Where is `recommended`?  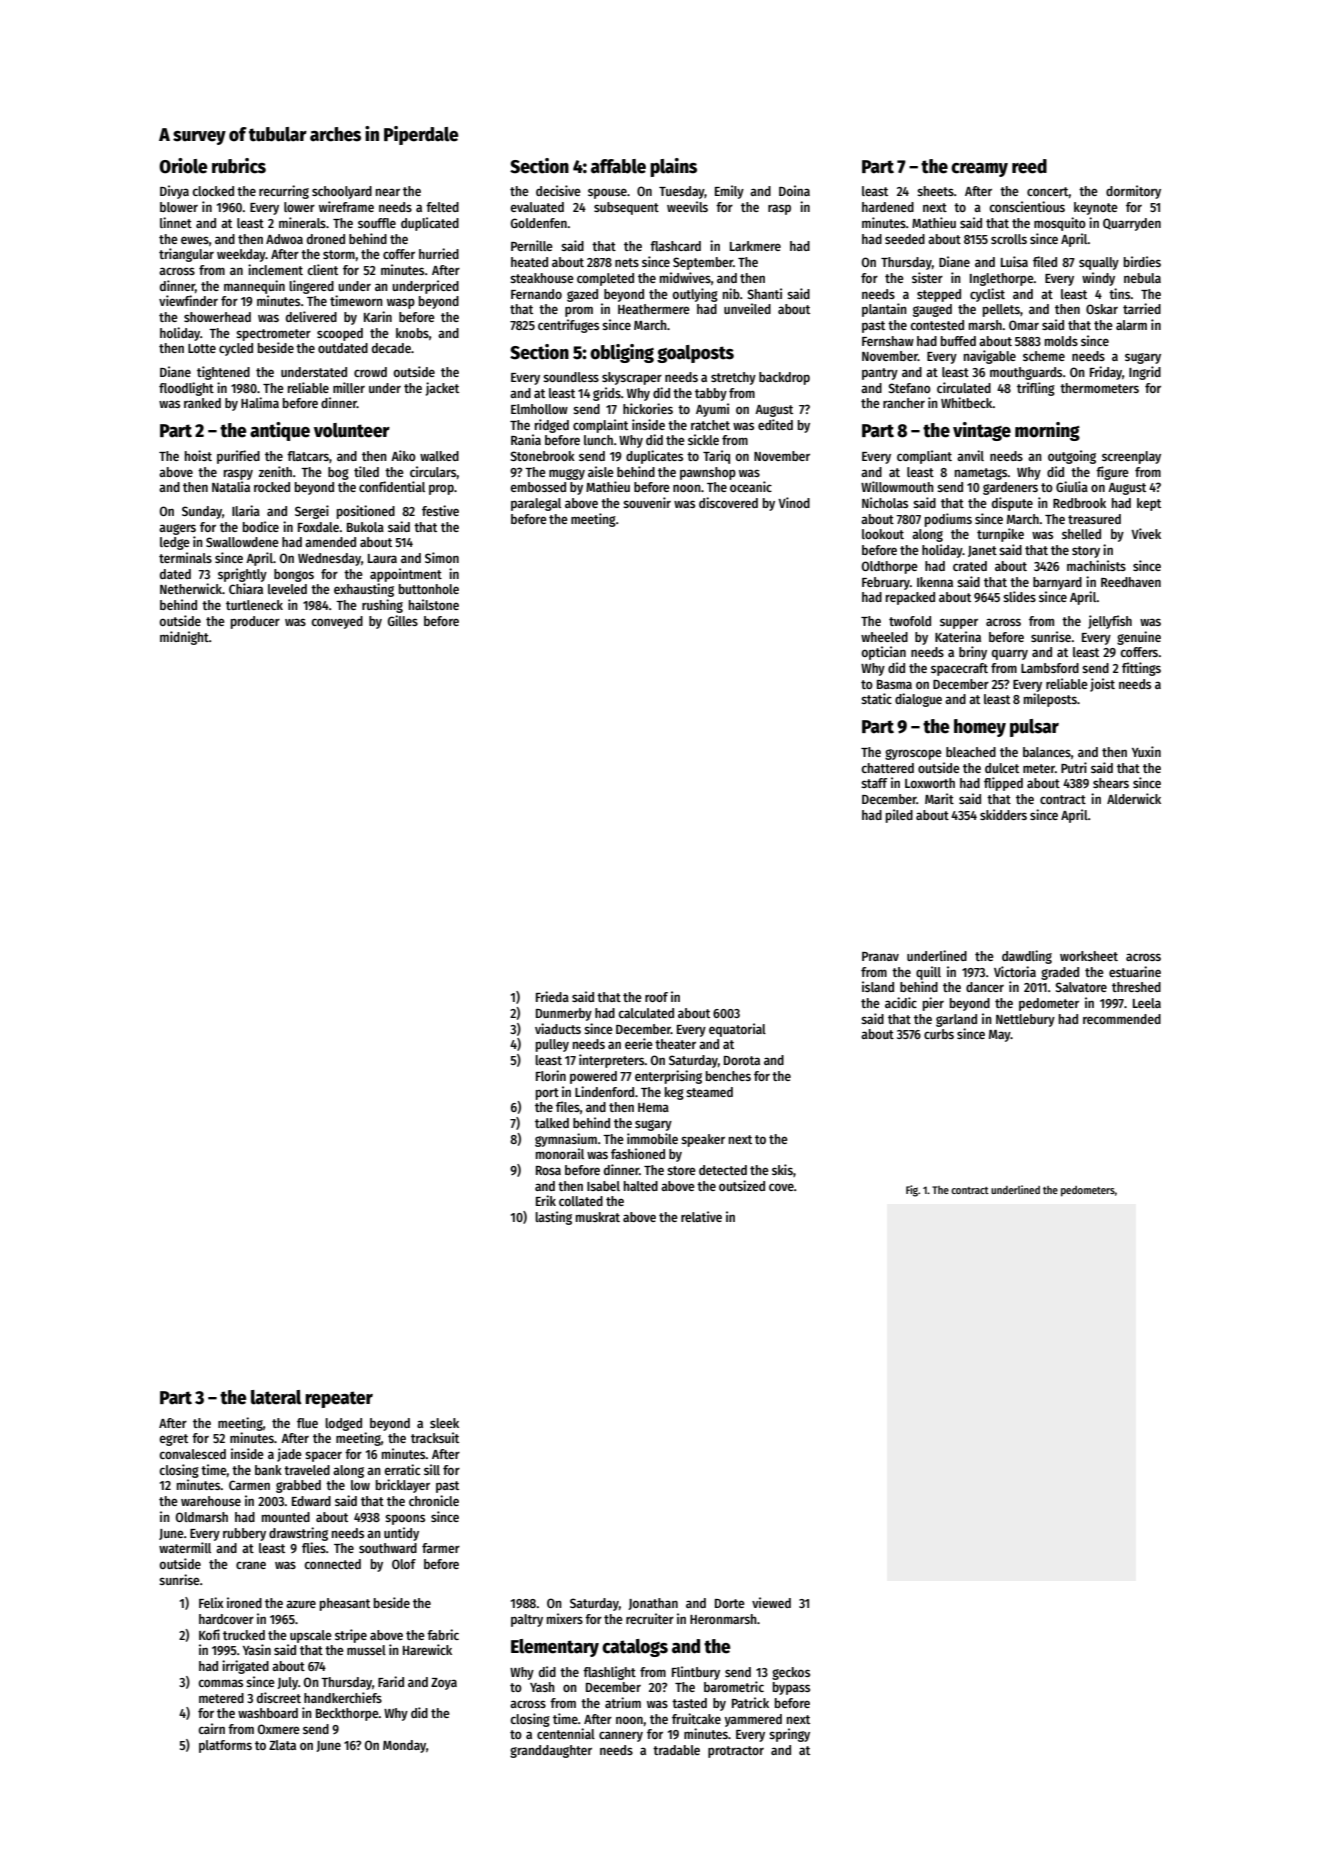 recommended is located at coordinates (1122, 1019).
